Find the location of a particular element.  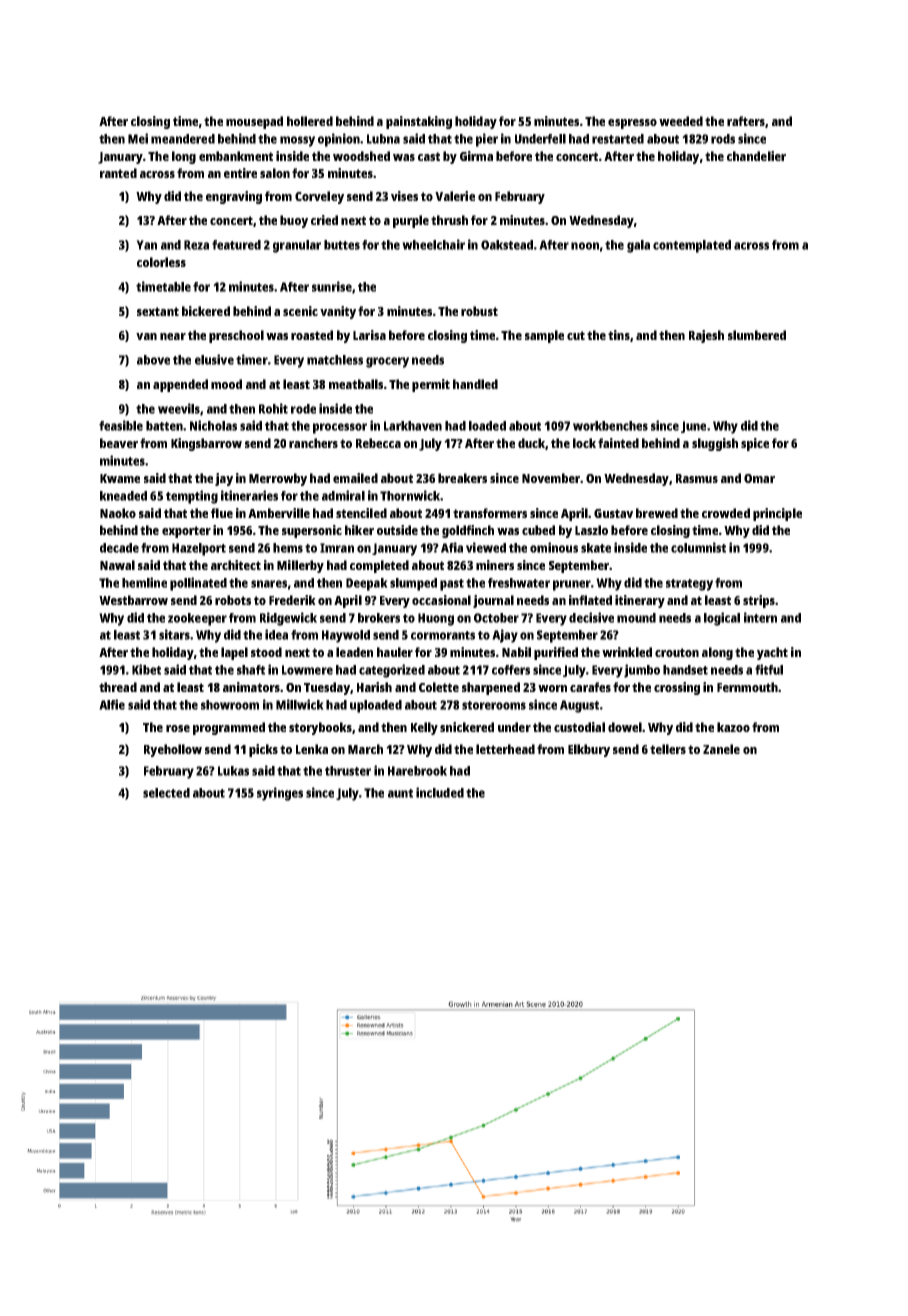

meatballs is located at coordinates (356, 384).
